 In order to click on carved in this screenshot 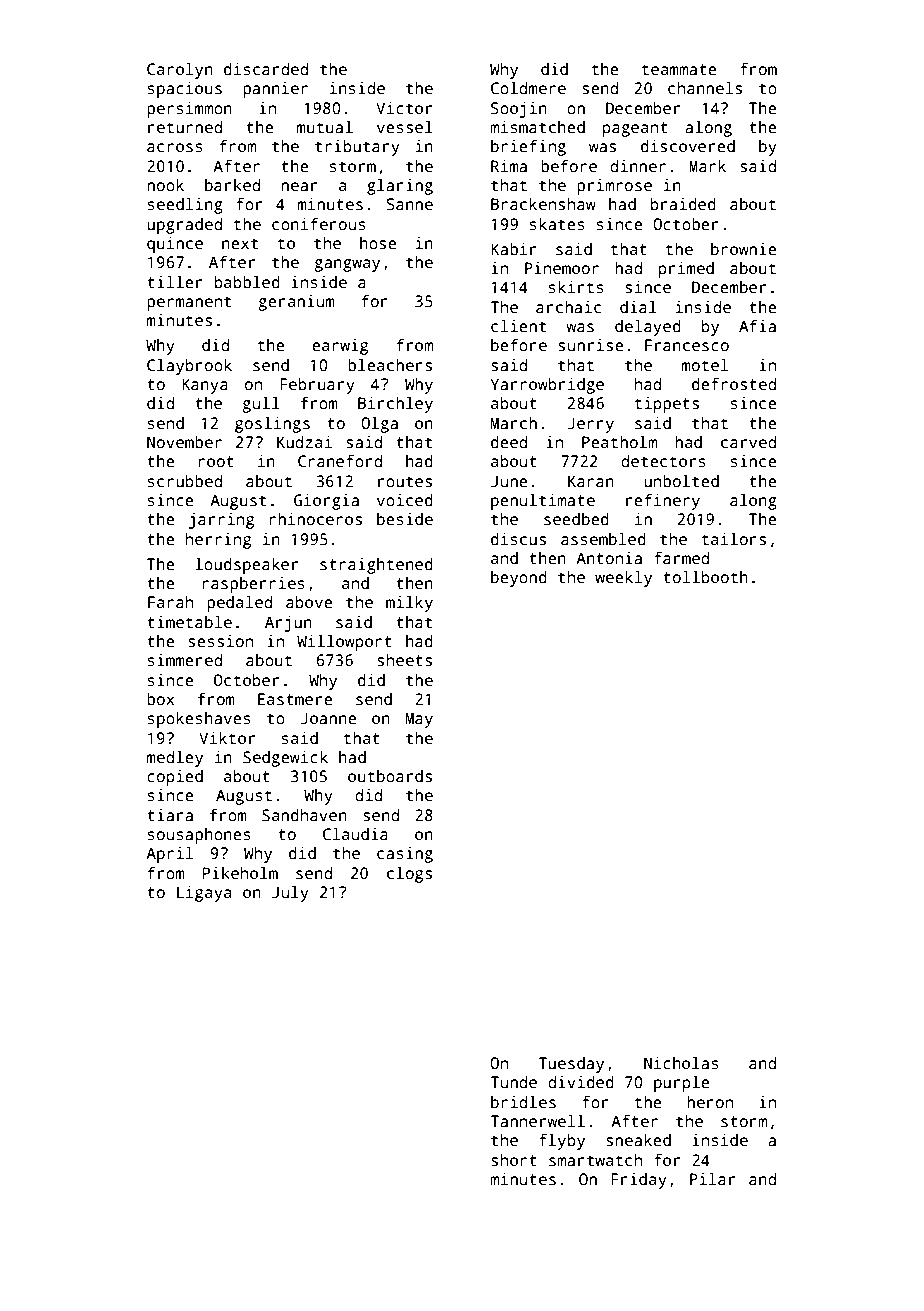, I will do `click(748, 442)`.
